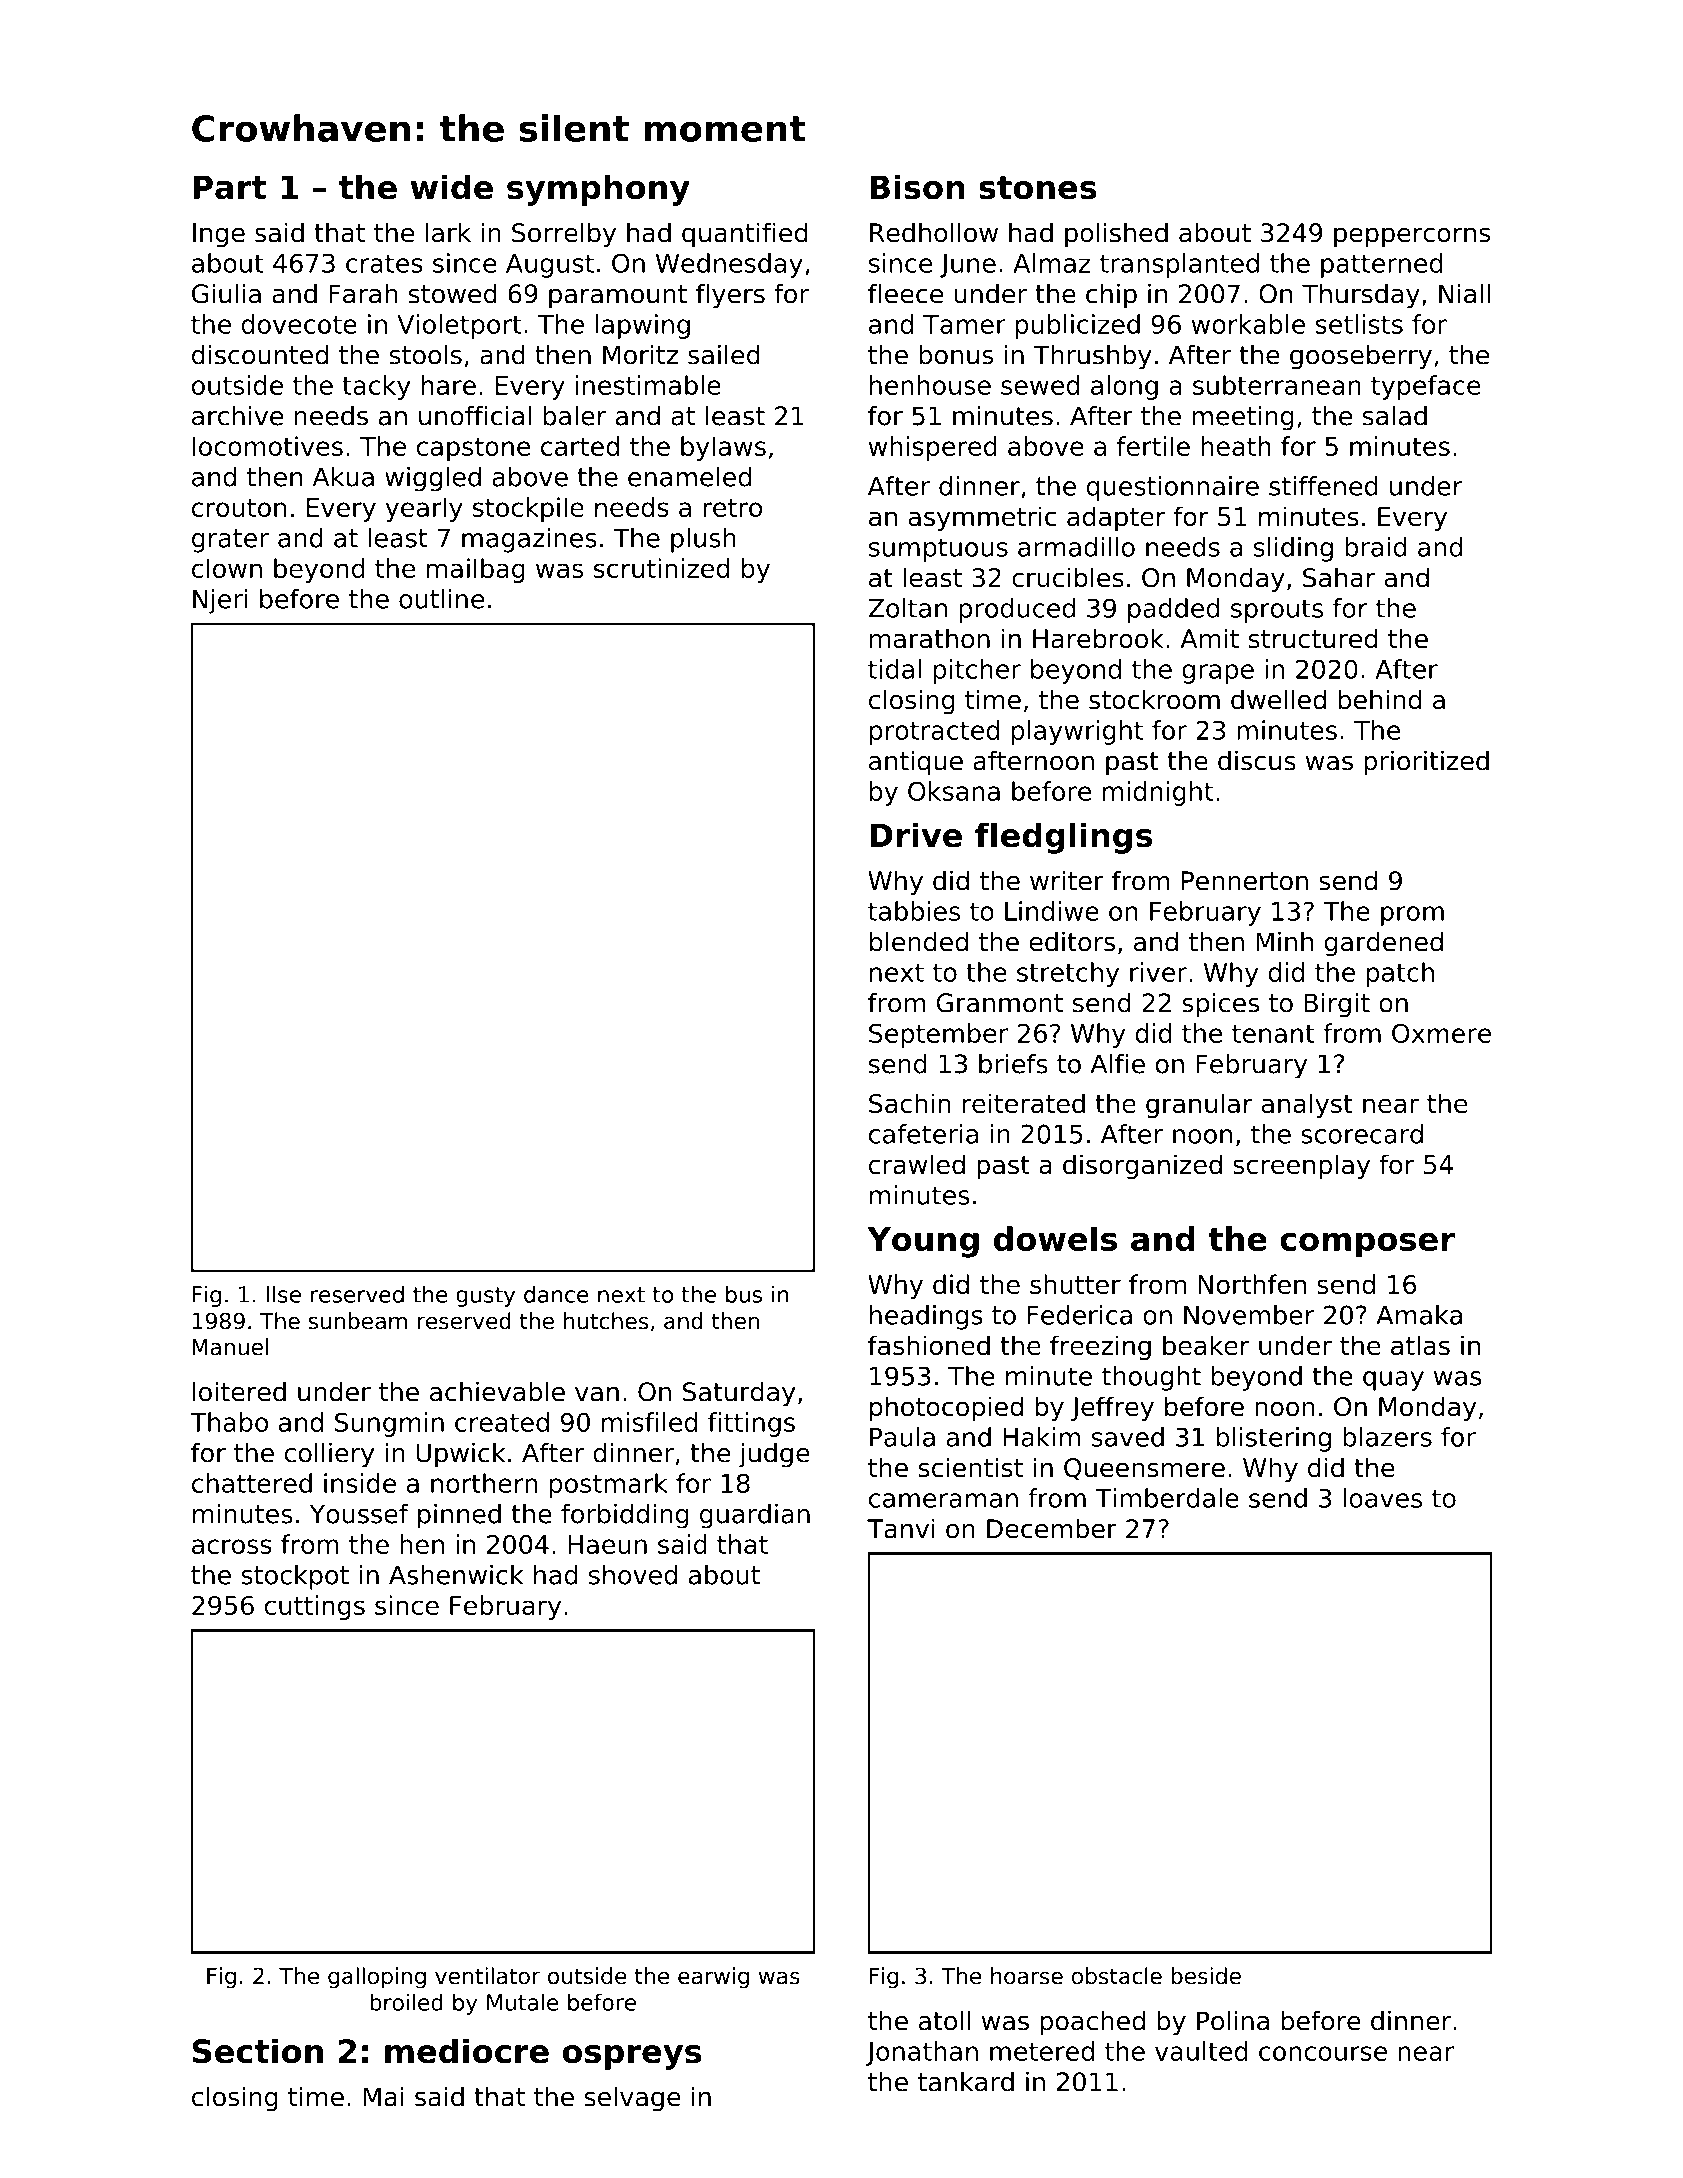 This document has height=2178, width=1683. What do you see at coordinates (258, 2051) in the document?
I see `Section` at bounding box center [258, 2051].
